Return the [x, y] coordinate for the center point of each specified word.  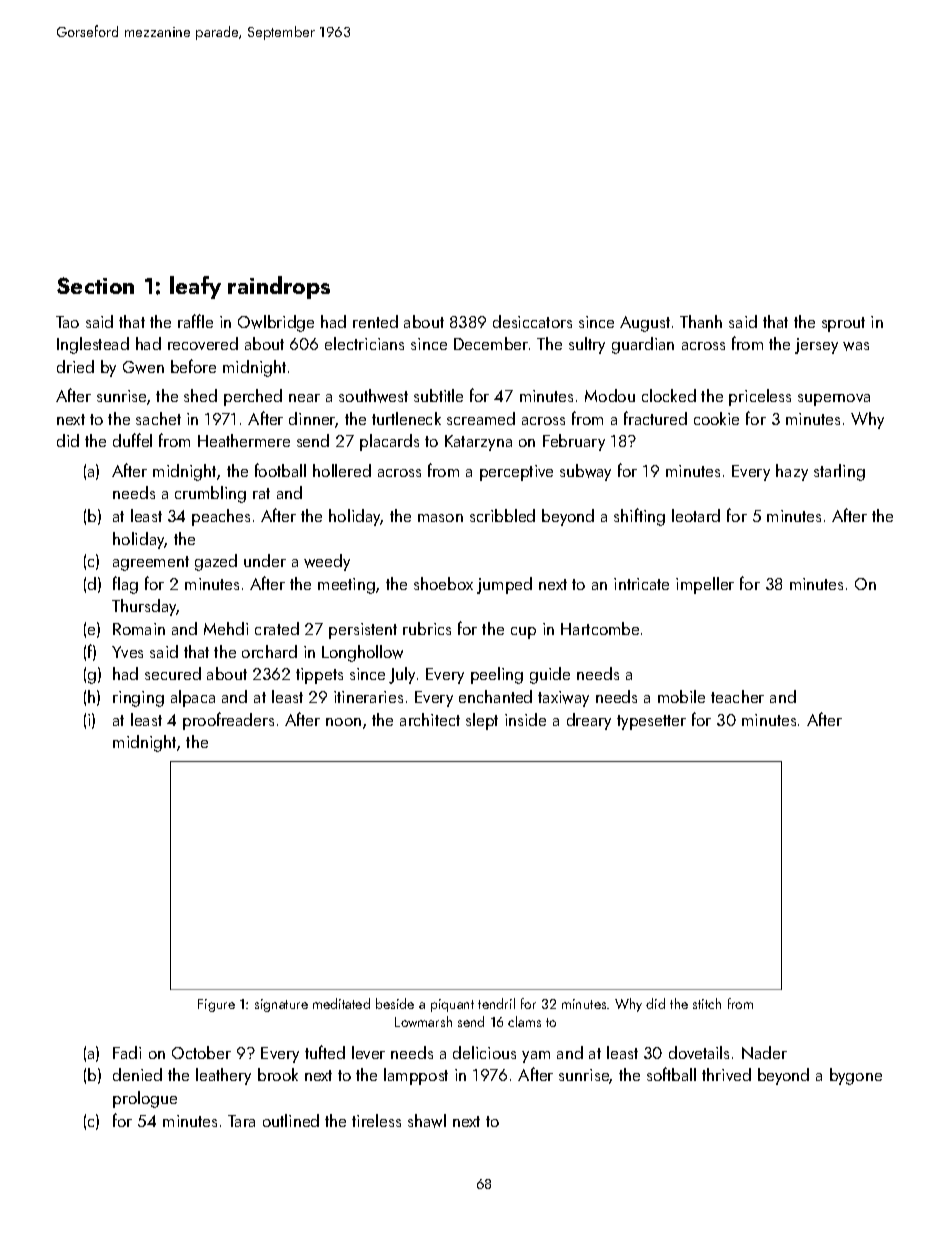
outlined [291, 1120]
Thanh [701, 321]
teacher [737, 696]
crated [277, 628]
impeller [705, 585]
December [491, 343]
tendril [496, 1003]
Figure [216, 1005]
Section [95, 285]
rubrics [427, 628]
